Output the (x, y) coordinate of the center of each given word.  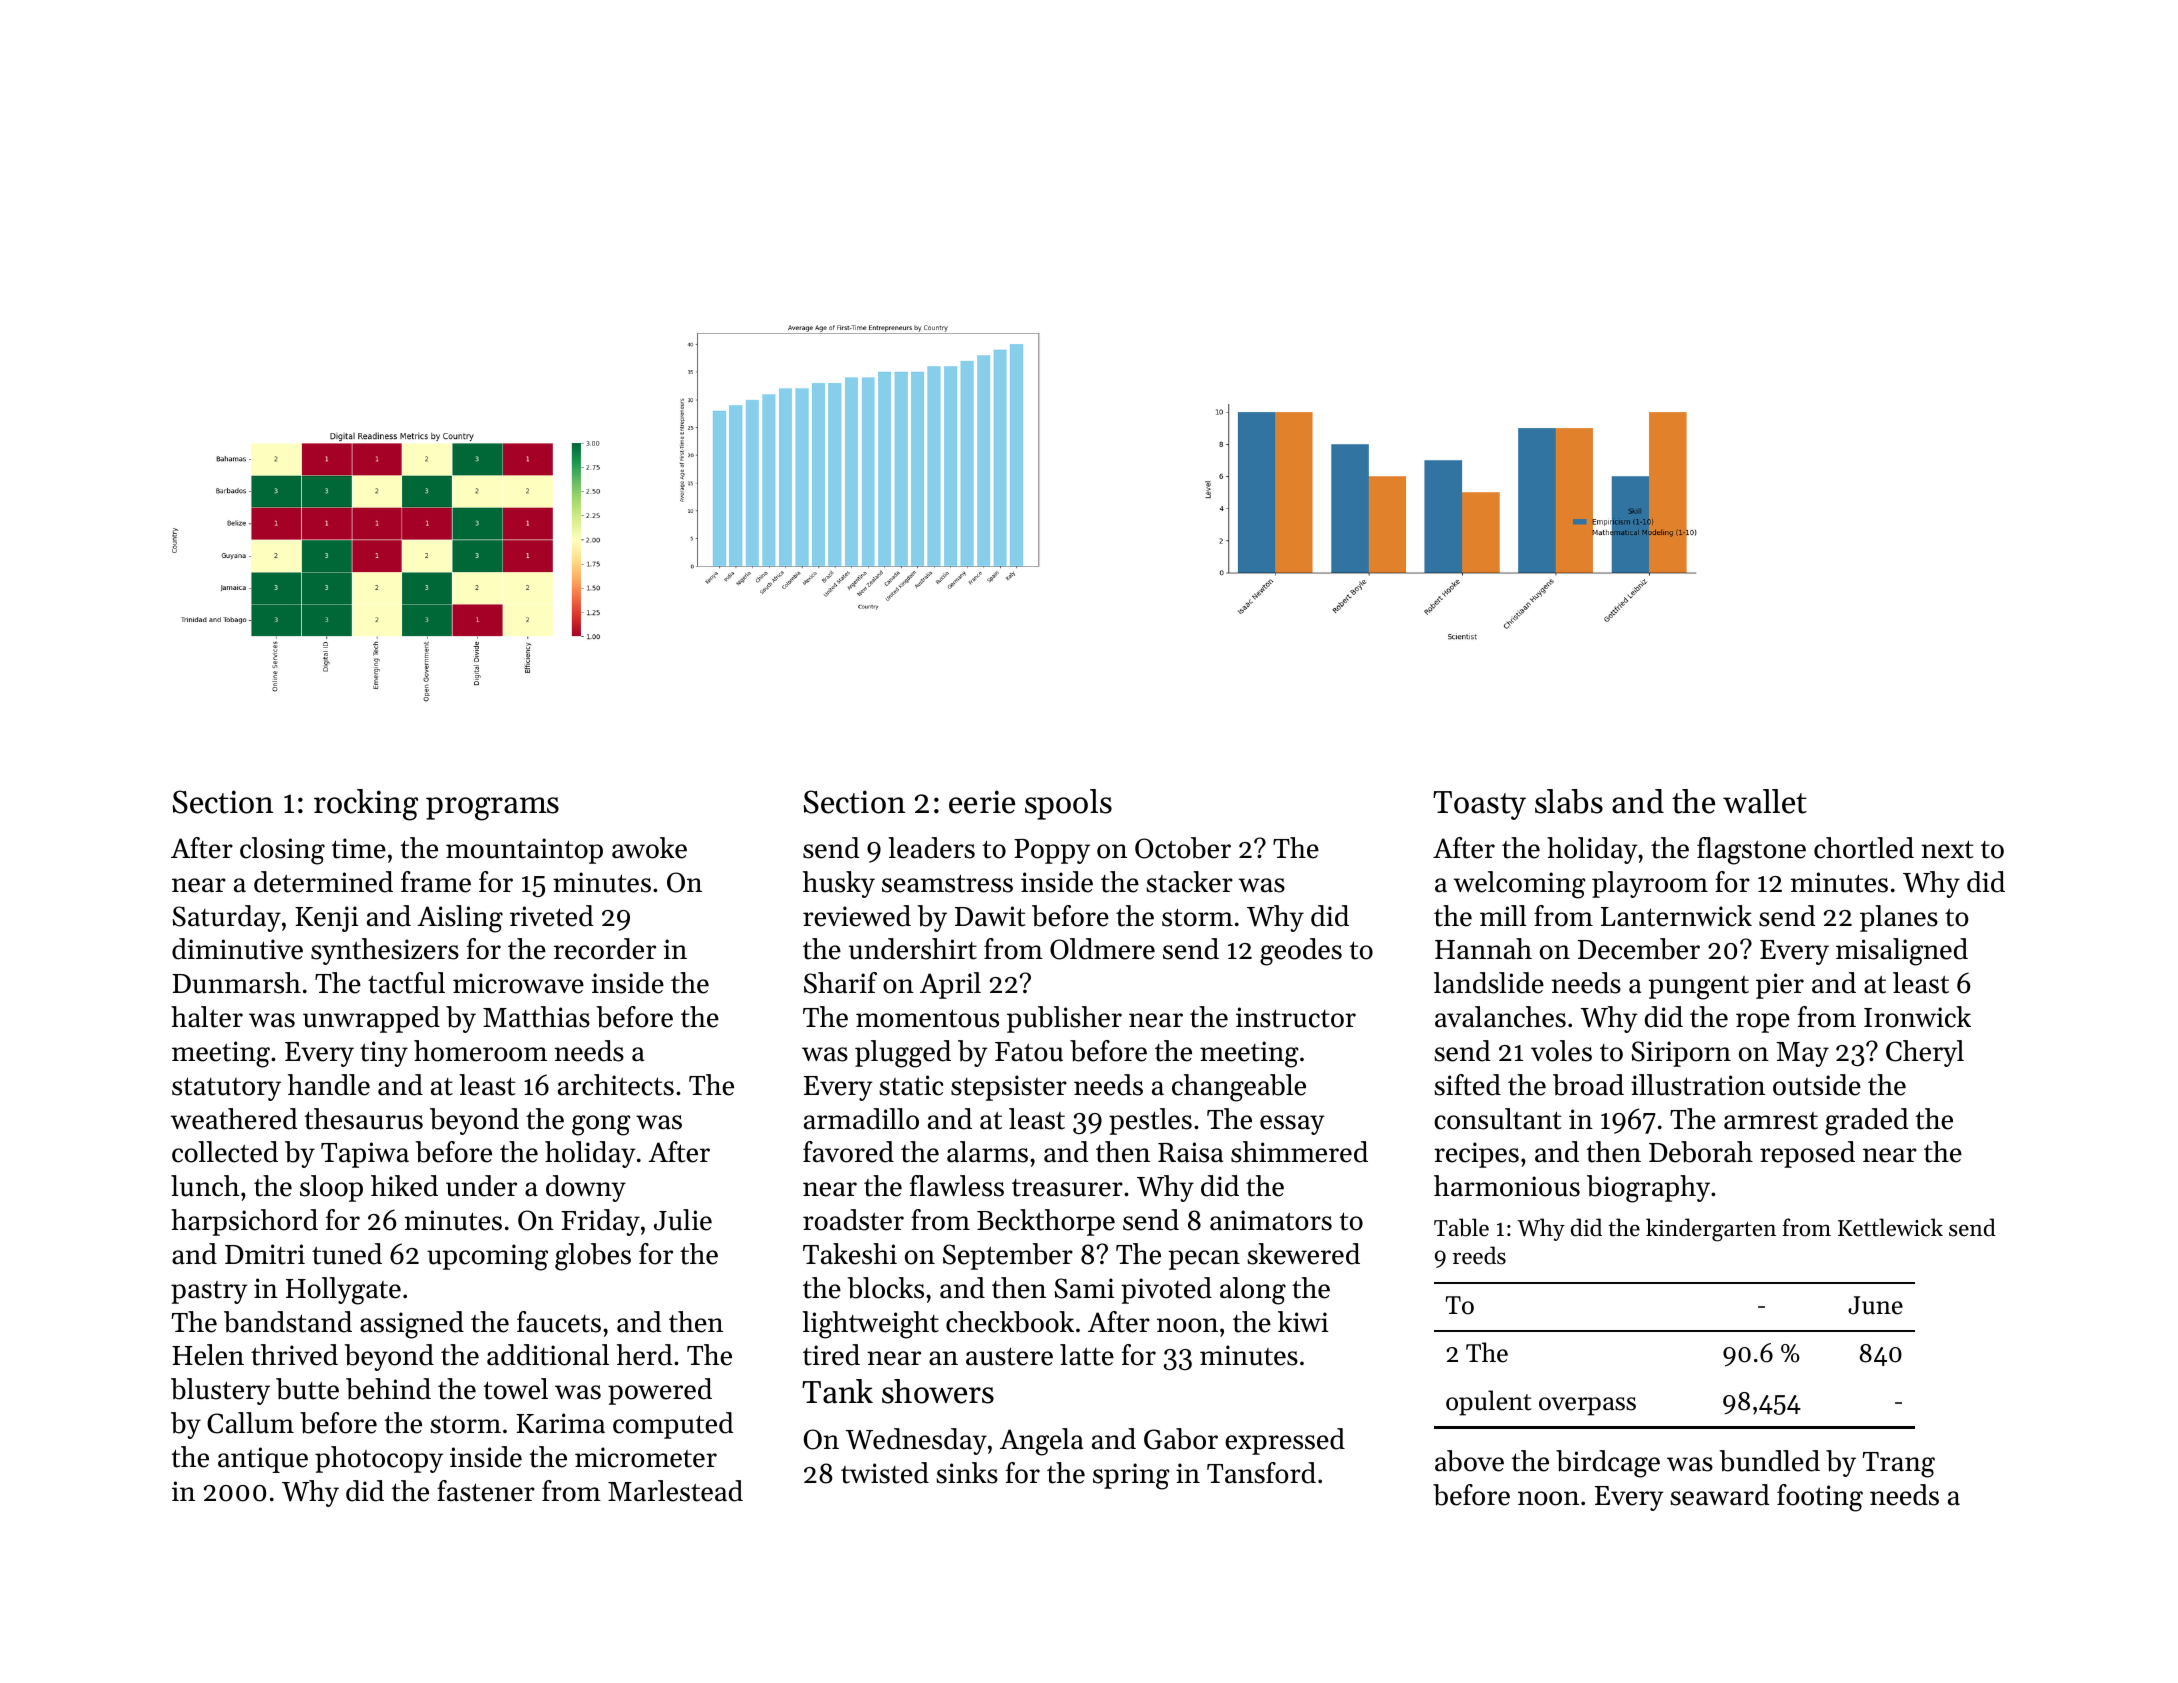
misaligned (1902, 952)
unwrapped (371, 1019)
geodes (1301, 952)
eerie (982, 802)
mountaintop (524, 851)
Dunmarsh (236, 983)
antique (263, 1460)
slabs (1569, 801)
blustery (220, 1391)
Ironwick (1917, 1017)
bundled (1770, 1461)
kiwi (1303, 1321)
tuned (347, 1254)
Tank (837, 1391)
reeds (1479, 1255)
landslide (1489, 983)
